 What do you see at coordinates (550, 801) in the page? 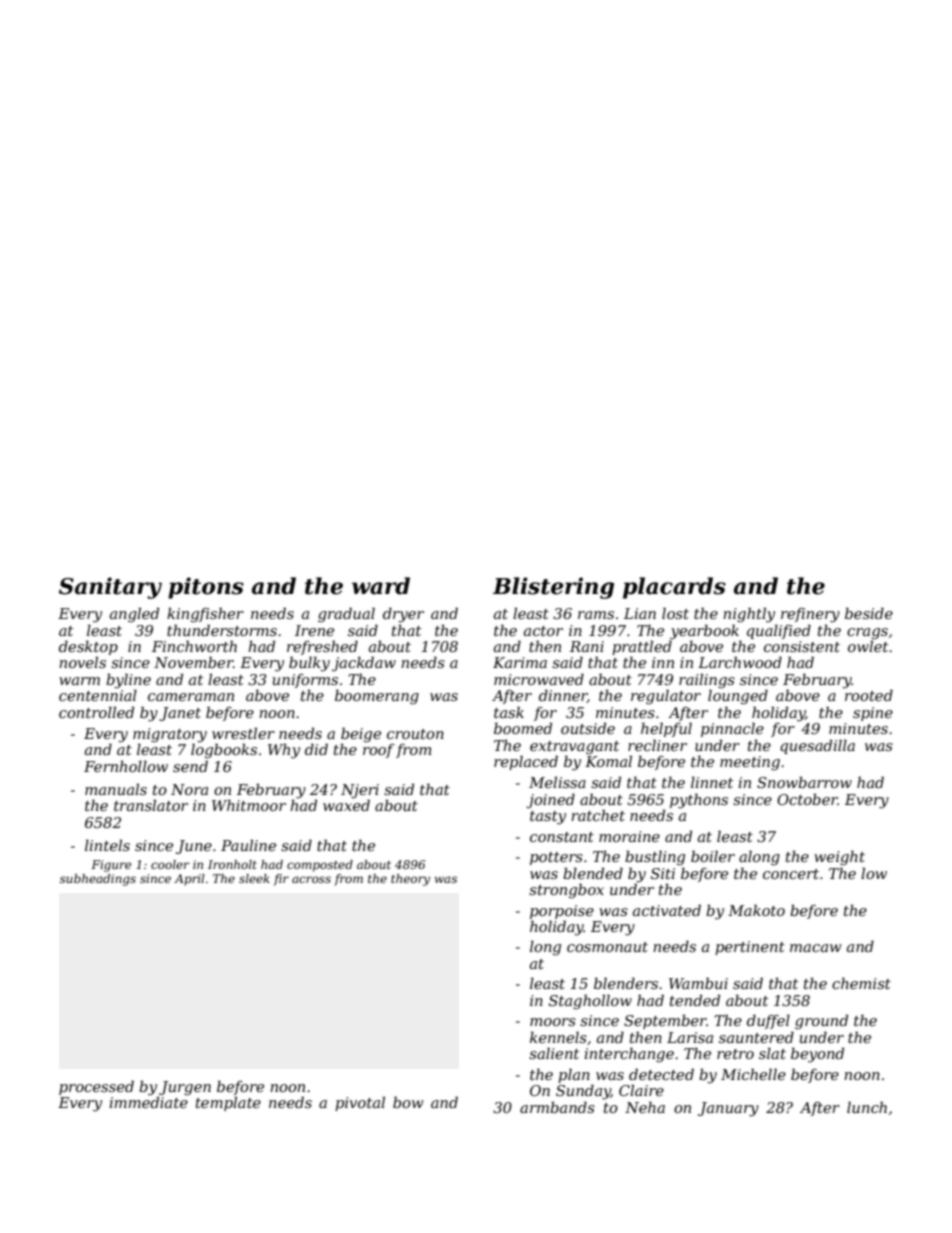
I see `joined` at bounding box center [550, 801].
